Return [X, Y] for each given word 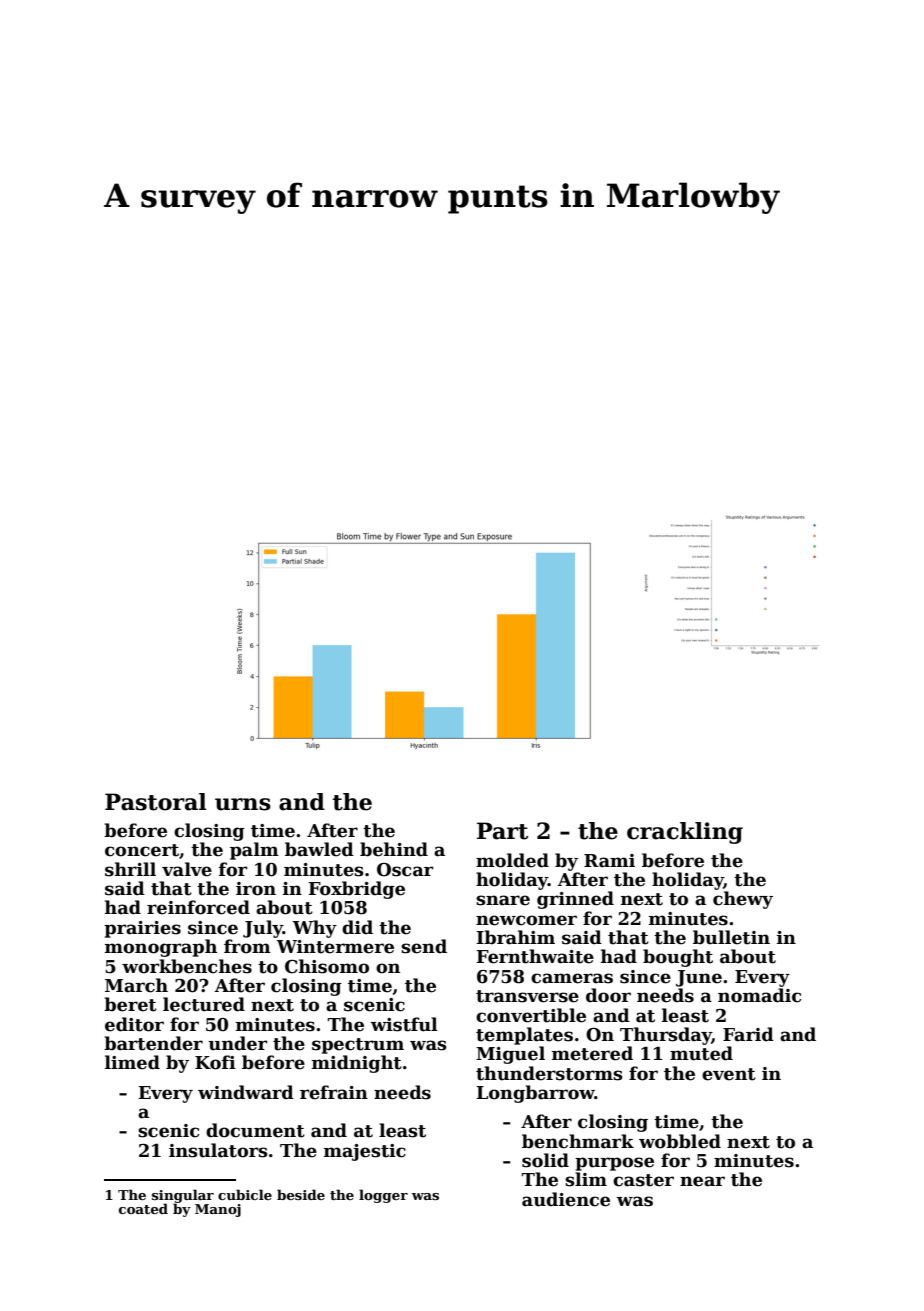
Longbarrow [535, 1094]
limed [132, 1062]
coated [143, 1208]
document [255, 1130]
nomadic [759, 995]
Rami [609, 861]
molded [512, 860]
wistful [404, 1024]
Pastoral [156, 802]
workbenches [187, 966]
